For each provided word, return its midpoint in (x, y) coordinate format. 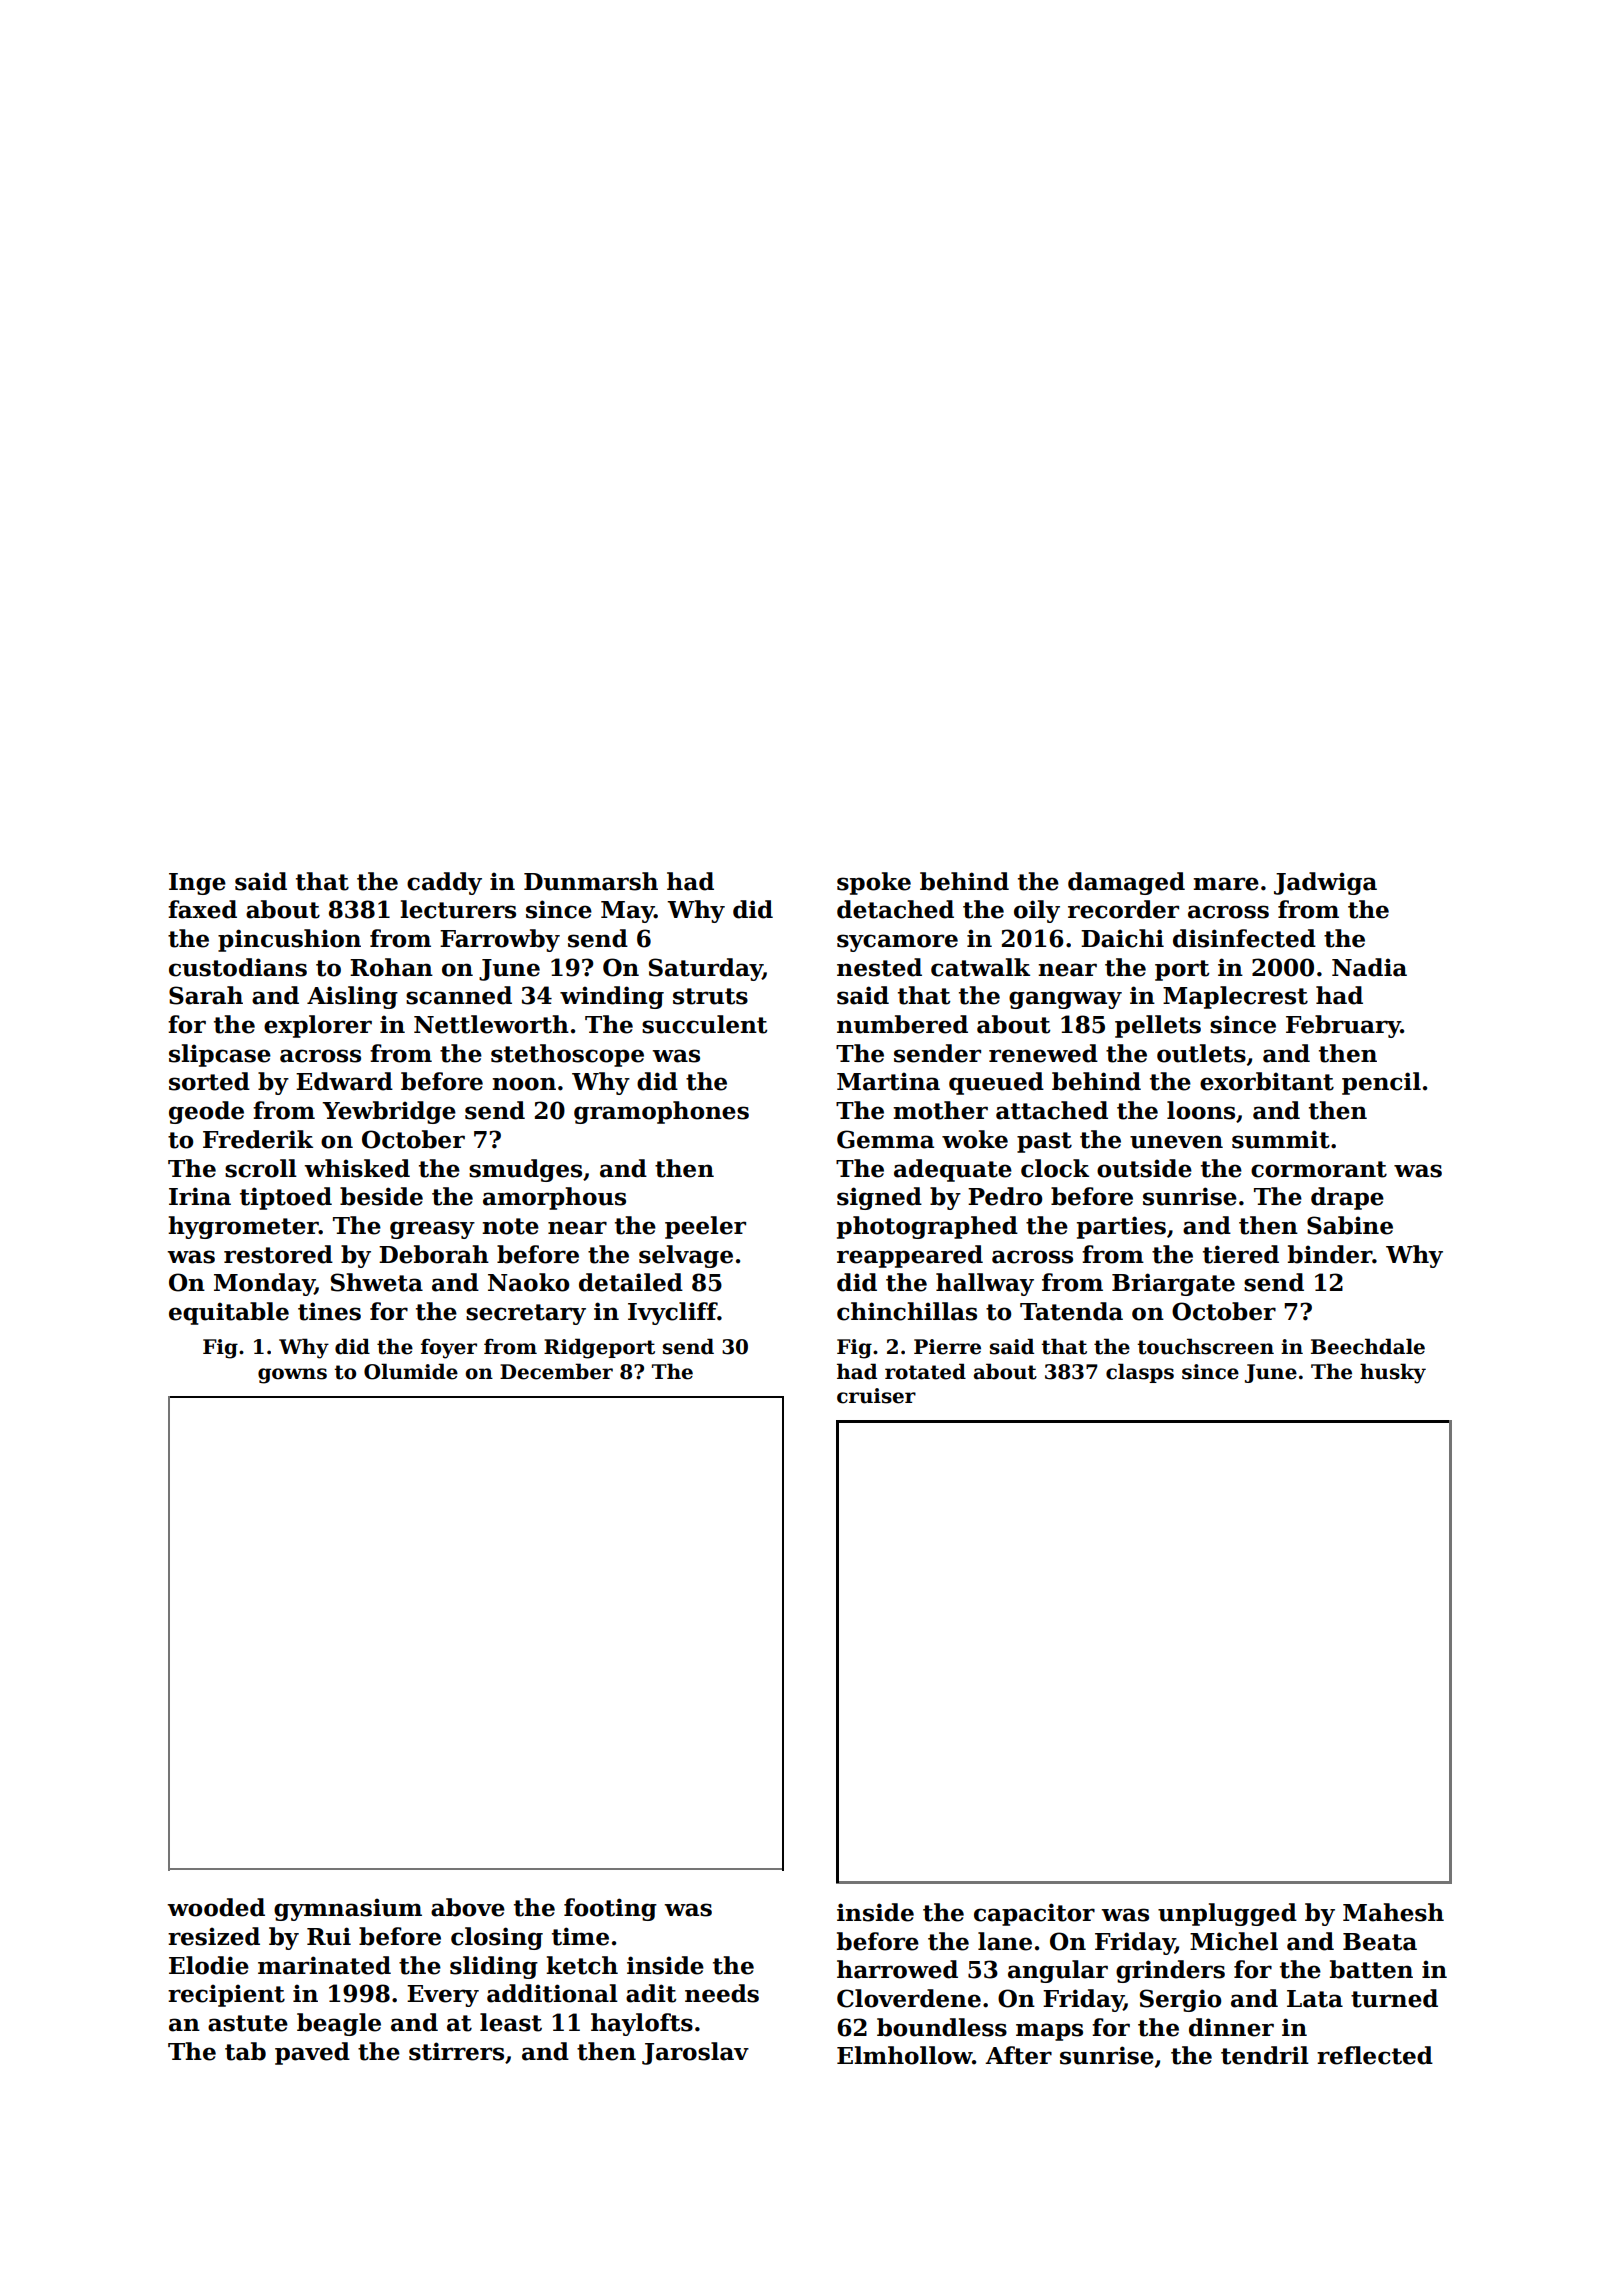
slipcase (220, 1055)
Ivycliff (673, 1313)
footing (610, 1909)
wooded (216, 1907)
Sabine (1350, 1225)
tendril (1265, 2055)
